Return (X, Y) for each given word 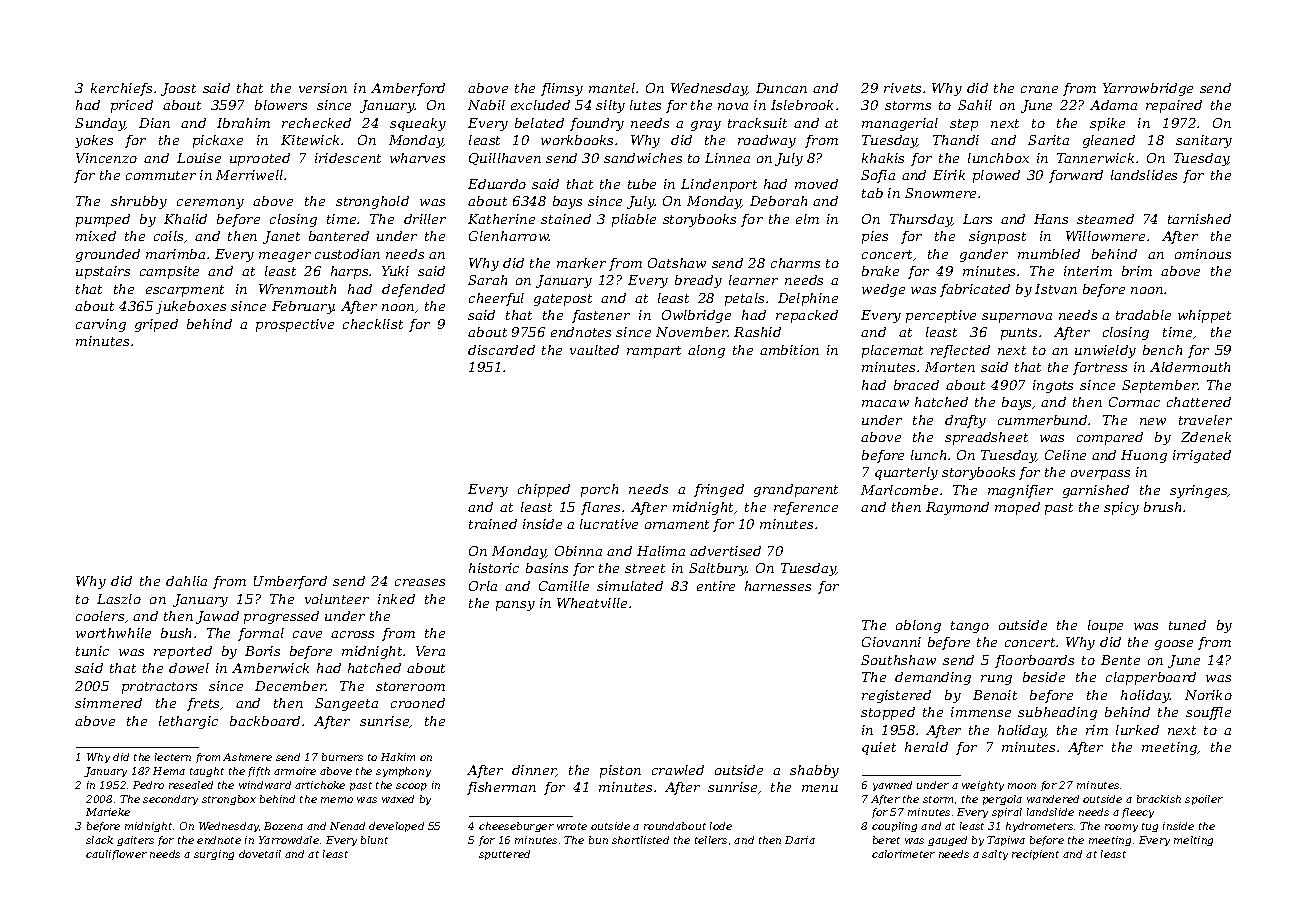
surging (214, 855)
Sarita (1048, 140)
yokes (94, 141)
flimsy (562, 89)
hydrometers (1039, 827)
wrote (572, 826)
